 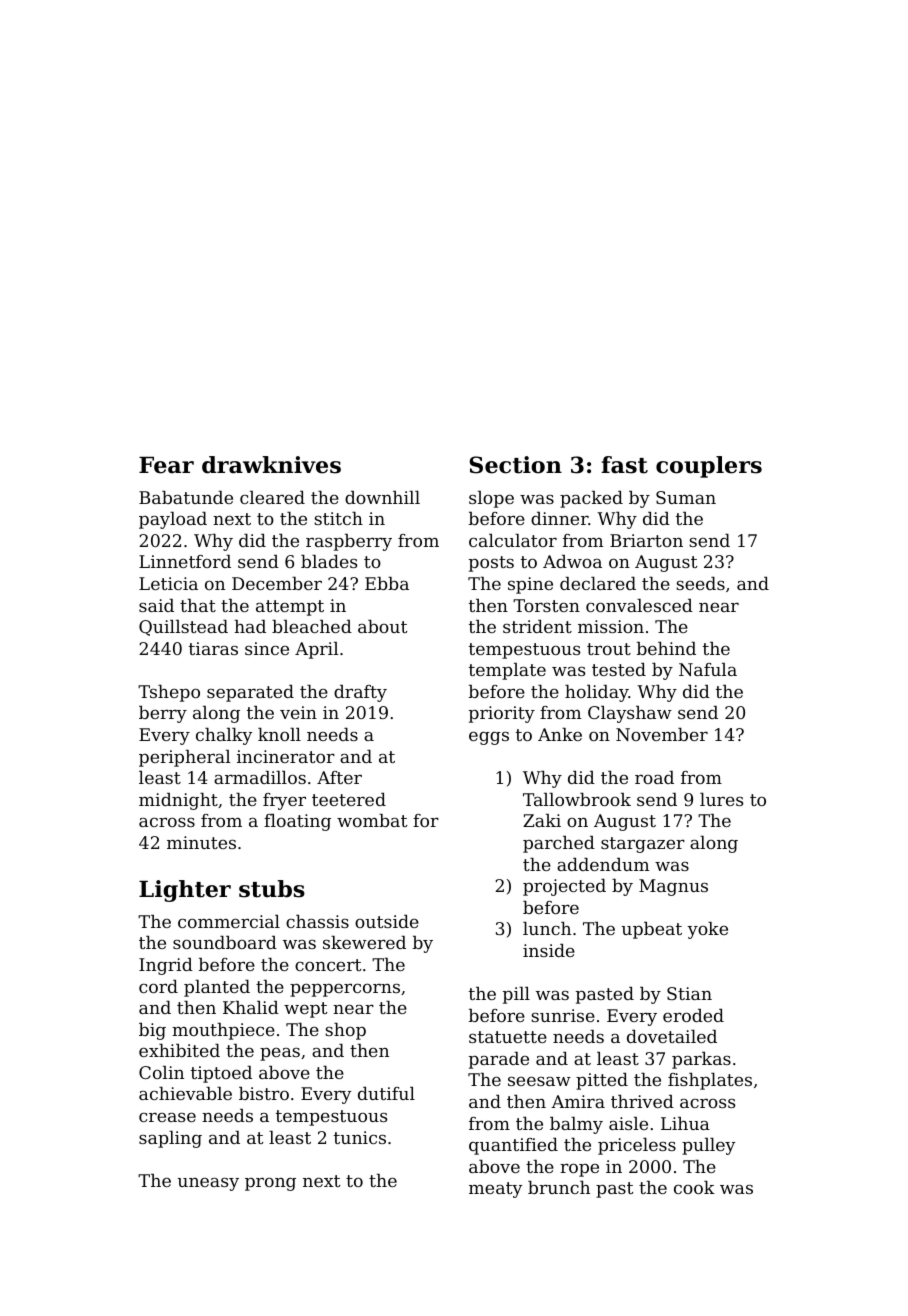 What do you see at coordinates (721, 799) in the screenshot?
I see `lures` at bounding box center [721, 799].
